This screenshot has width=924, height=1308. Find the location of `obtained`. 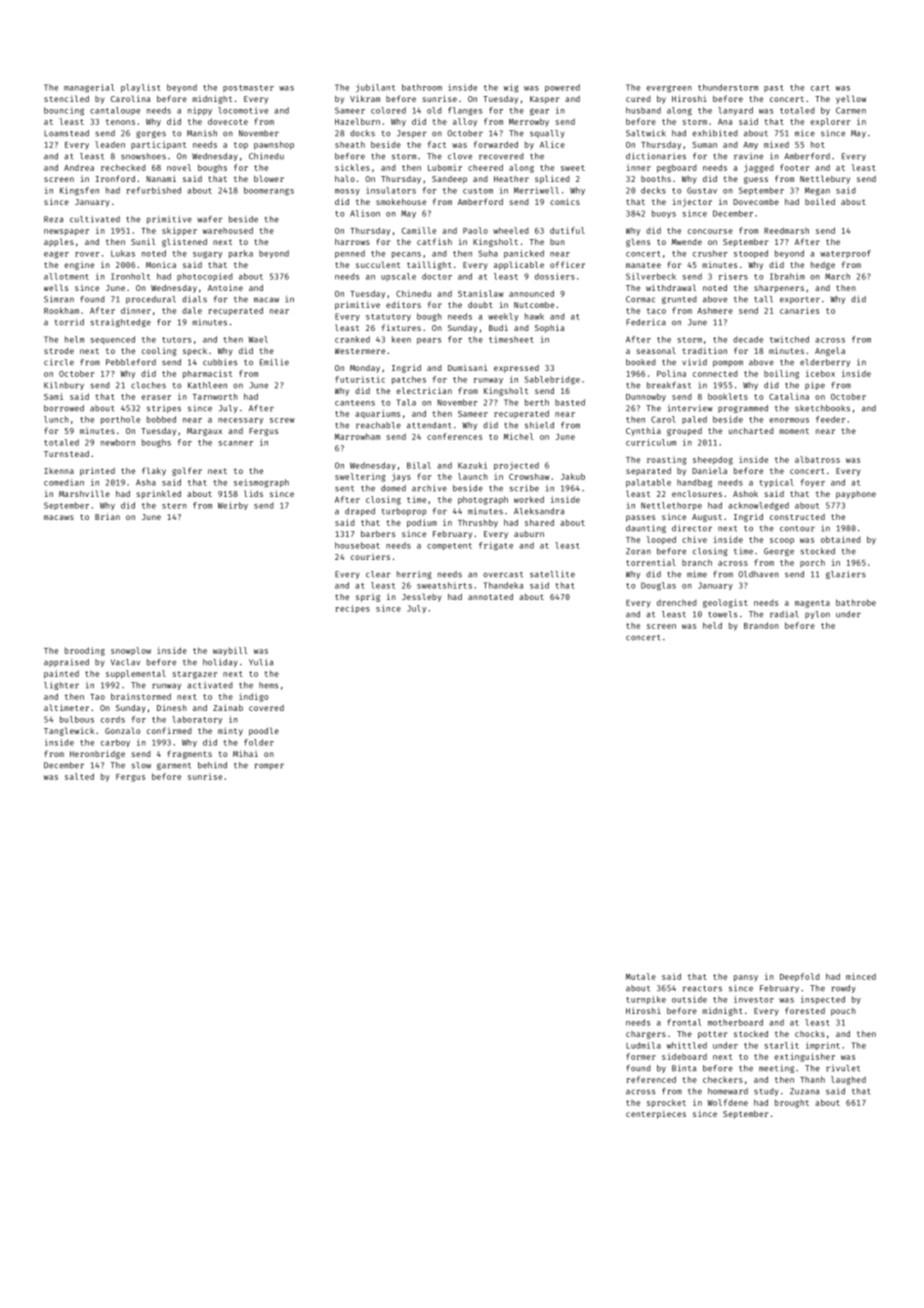

obtained is located at coordinates (841, 539).
